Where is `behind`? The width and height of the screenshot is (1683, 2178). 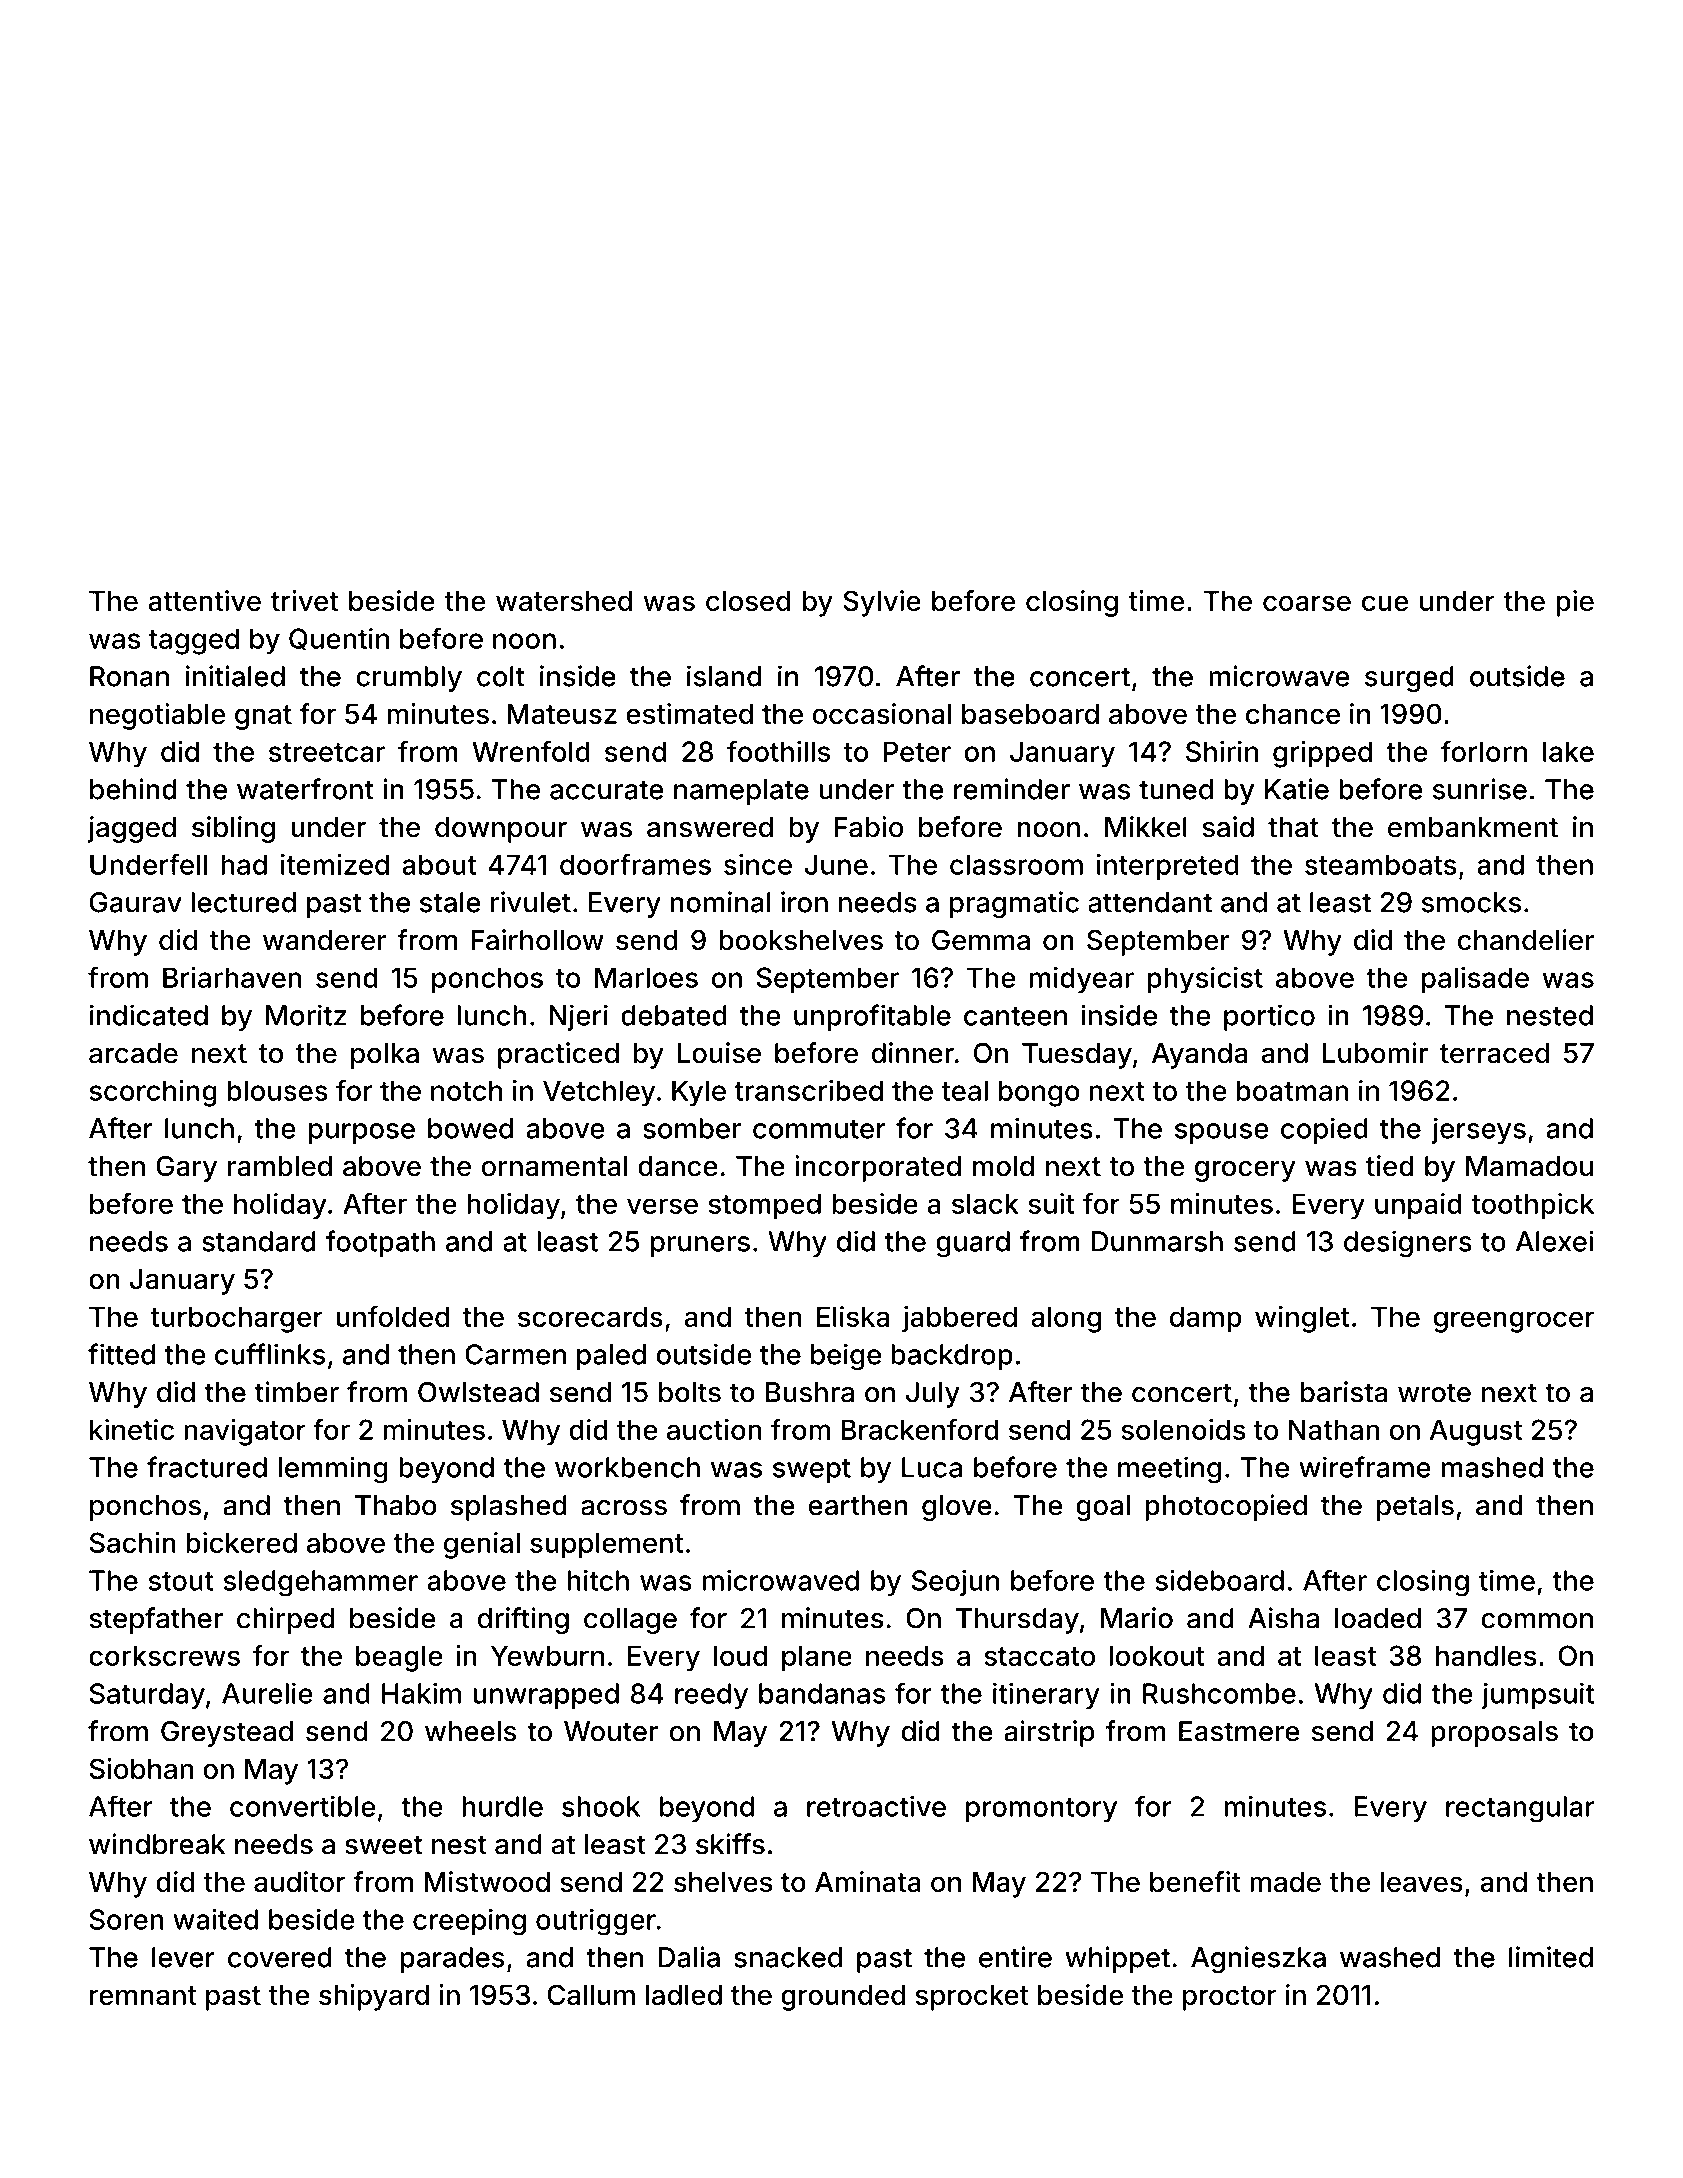
behind is located at coordinates (133, 789).
